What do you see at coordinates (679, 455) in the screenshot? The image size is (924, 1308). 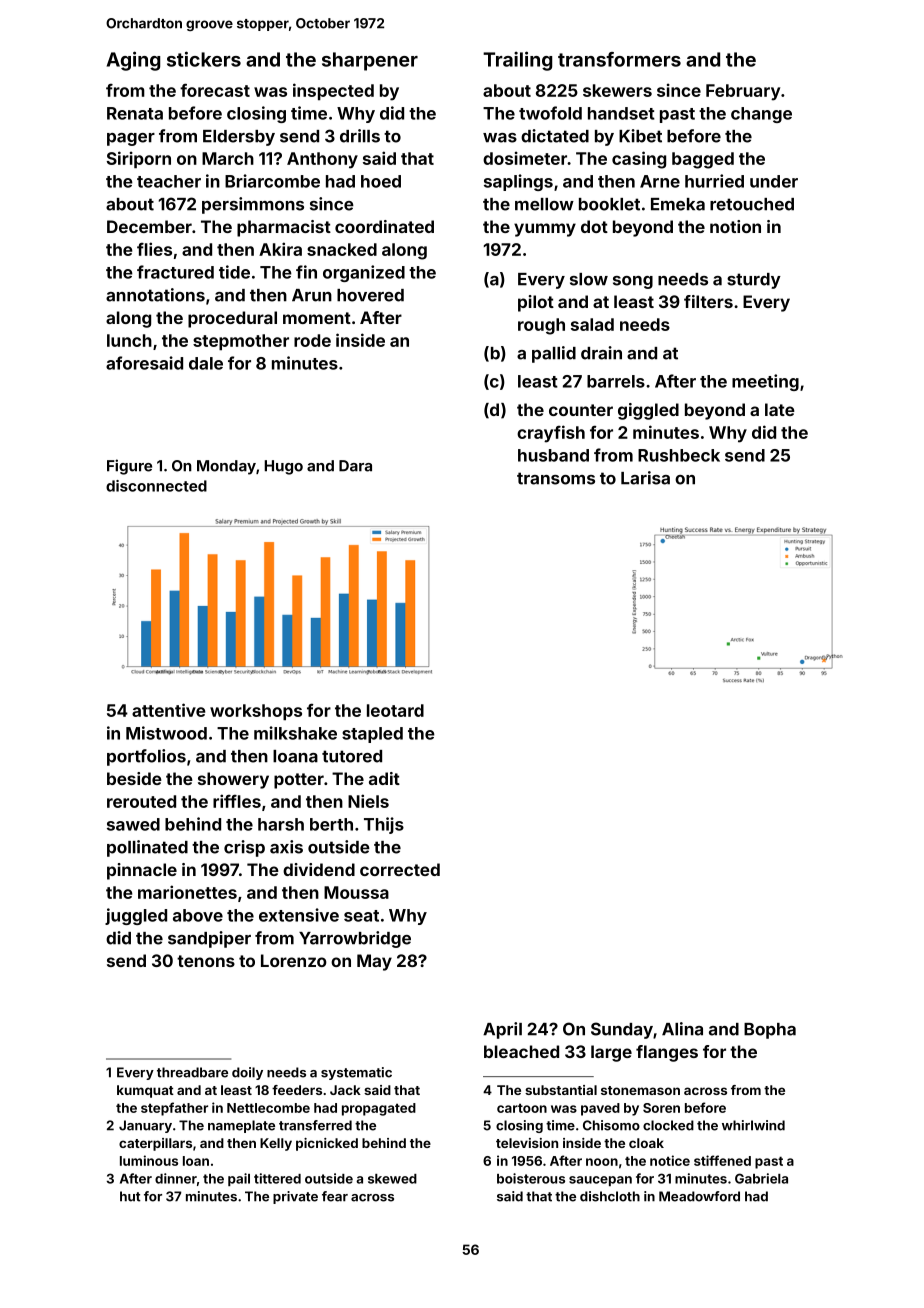 I see `Rushbeck` at bounding box center [679, 455].
